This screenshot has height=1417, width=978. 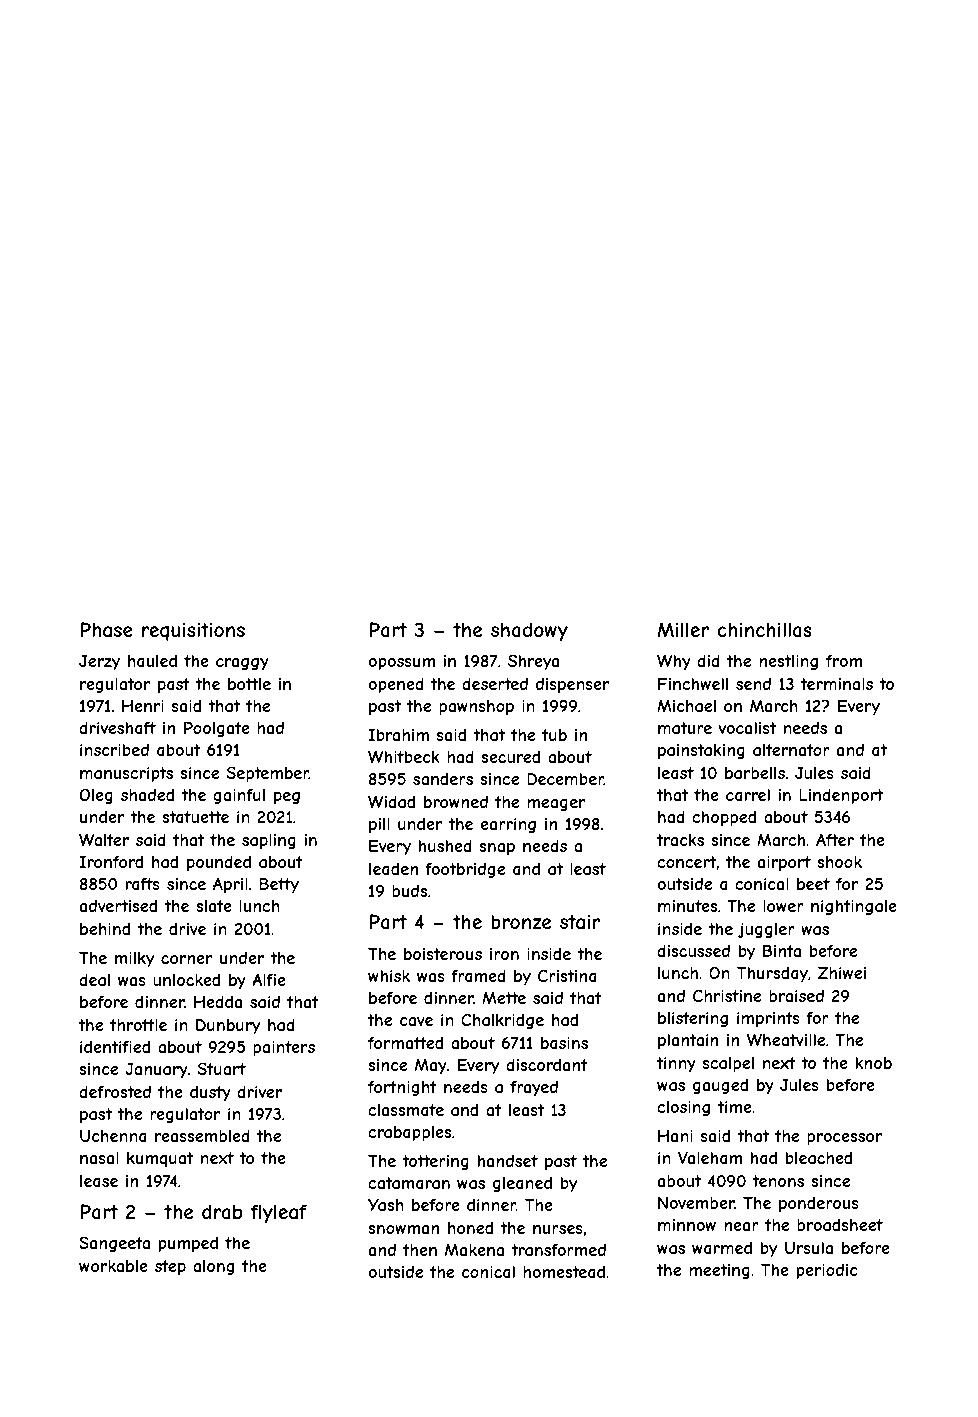 I want to click on sanders, so click(x=443, y=779).
